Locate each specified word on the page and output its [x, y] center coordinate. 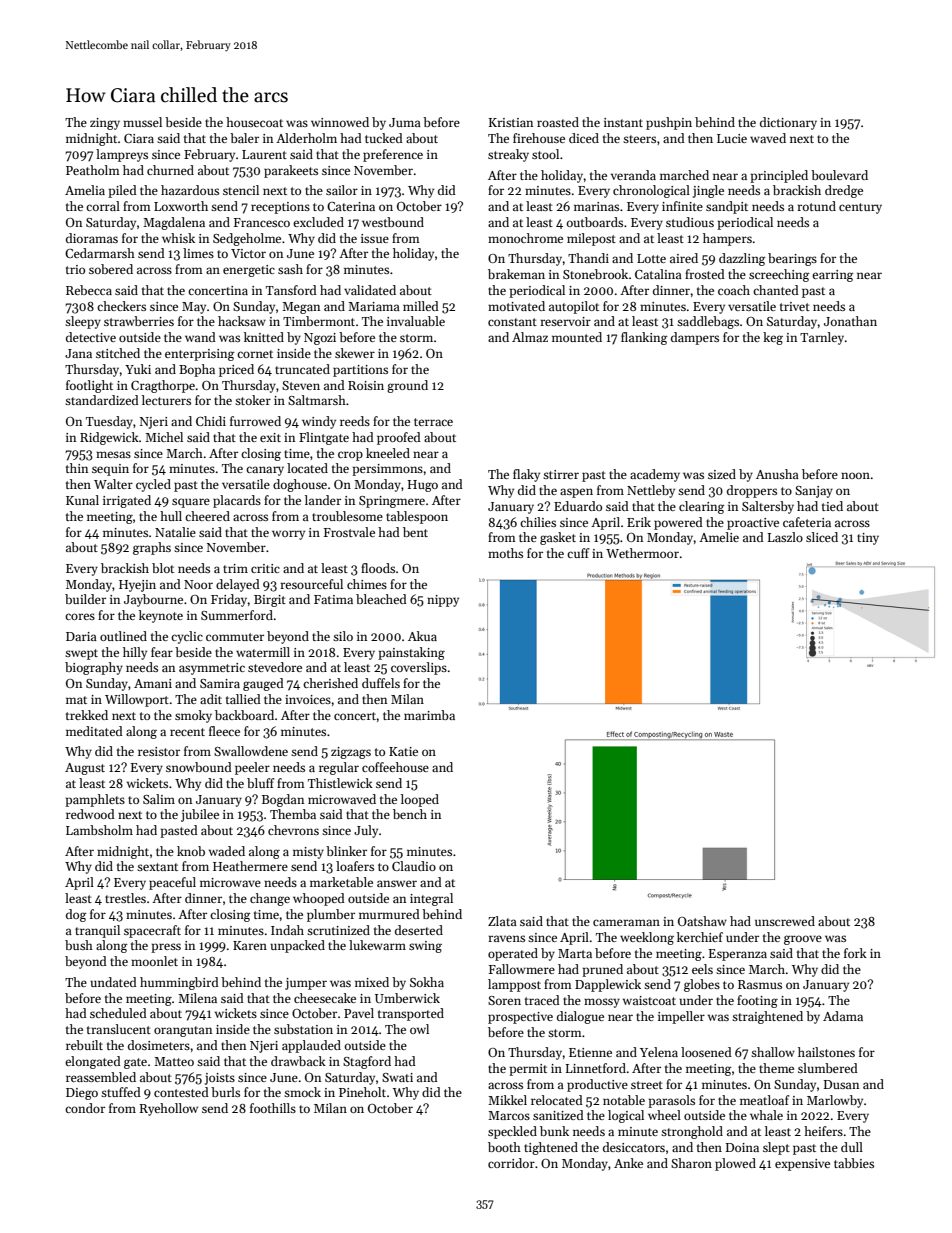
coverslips [419, 668]
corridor [511, 1163]
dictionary [788, 123]
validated [370, 290]
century [860, 208]
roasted [558, 122]
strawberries [139, 321]
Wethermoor [642, 553]
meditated [94, 731]
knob [191, 851]
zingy [105, 124]
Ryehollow [169, 1109]
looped [420, 800]
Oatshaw [702, 921]
